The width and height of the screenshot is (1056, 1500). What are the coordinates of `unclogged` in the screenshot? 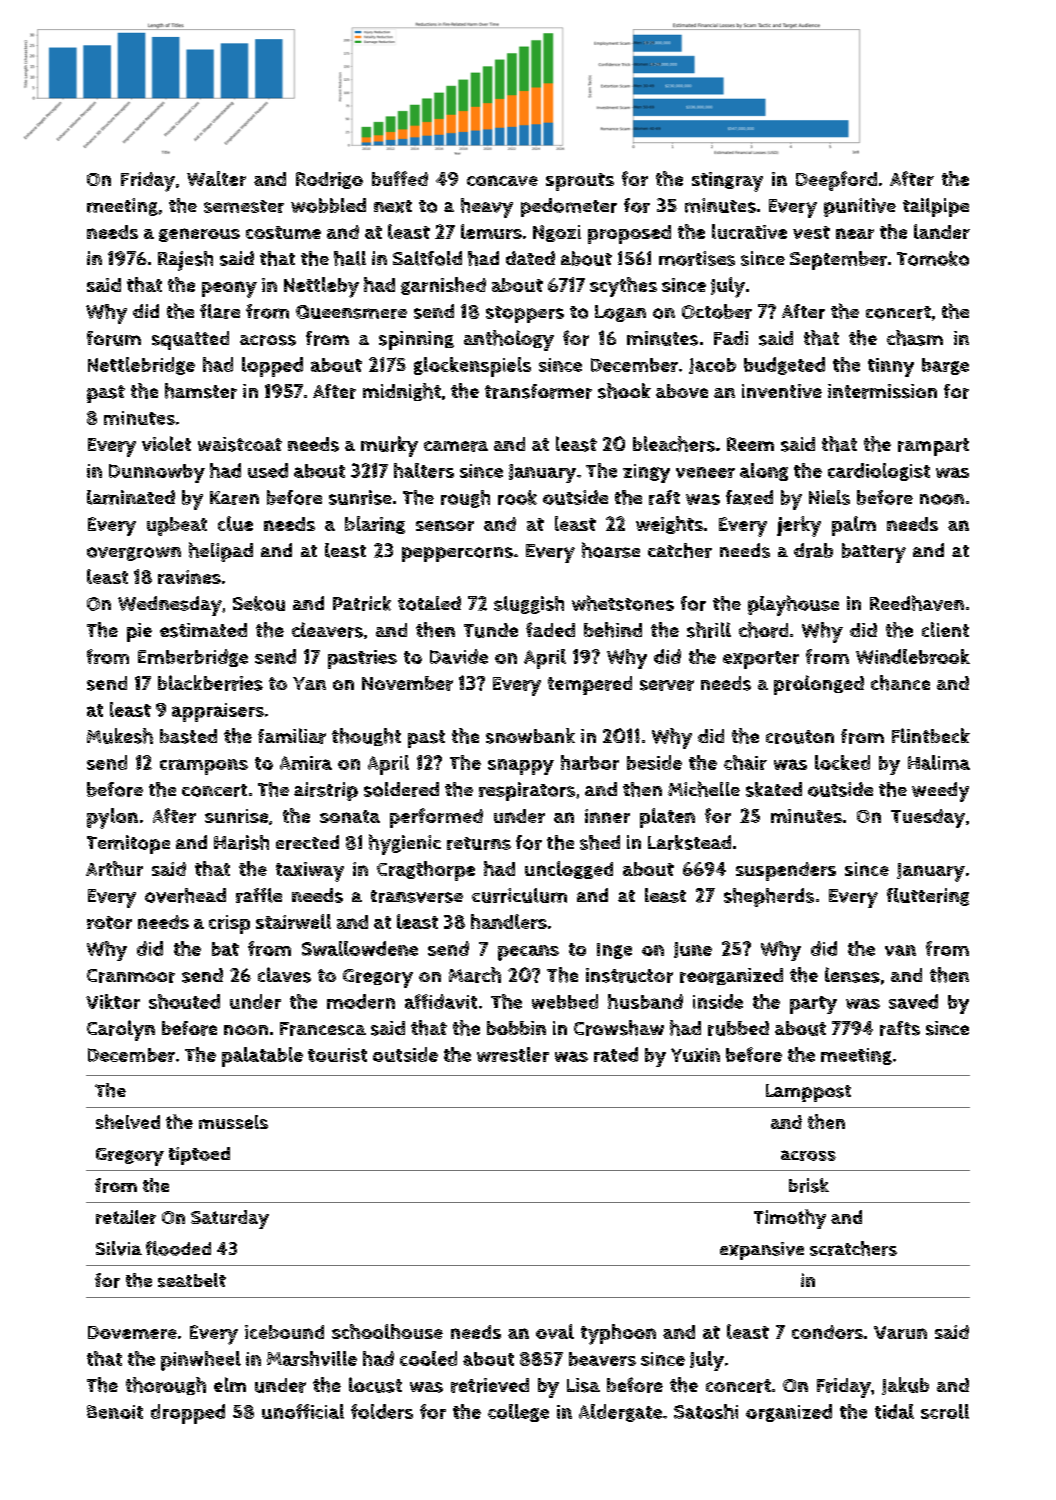 It's located at (569, 870).
